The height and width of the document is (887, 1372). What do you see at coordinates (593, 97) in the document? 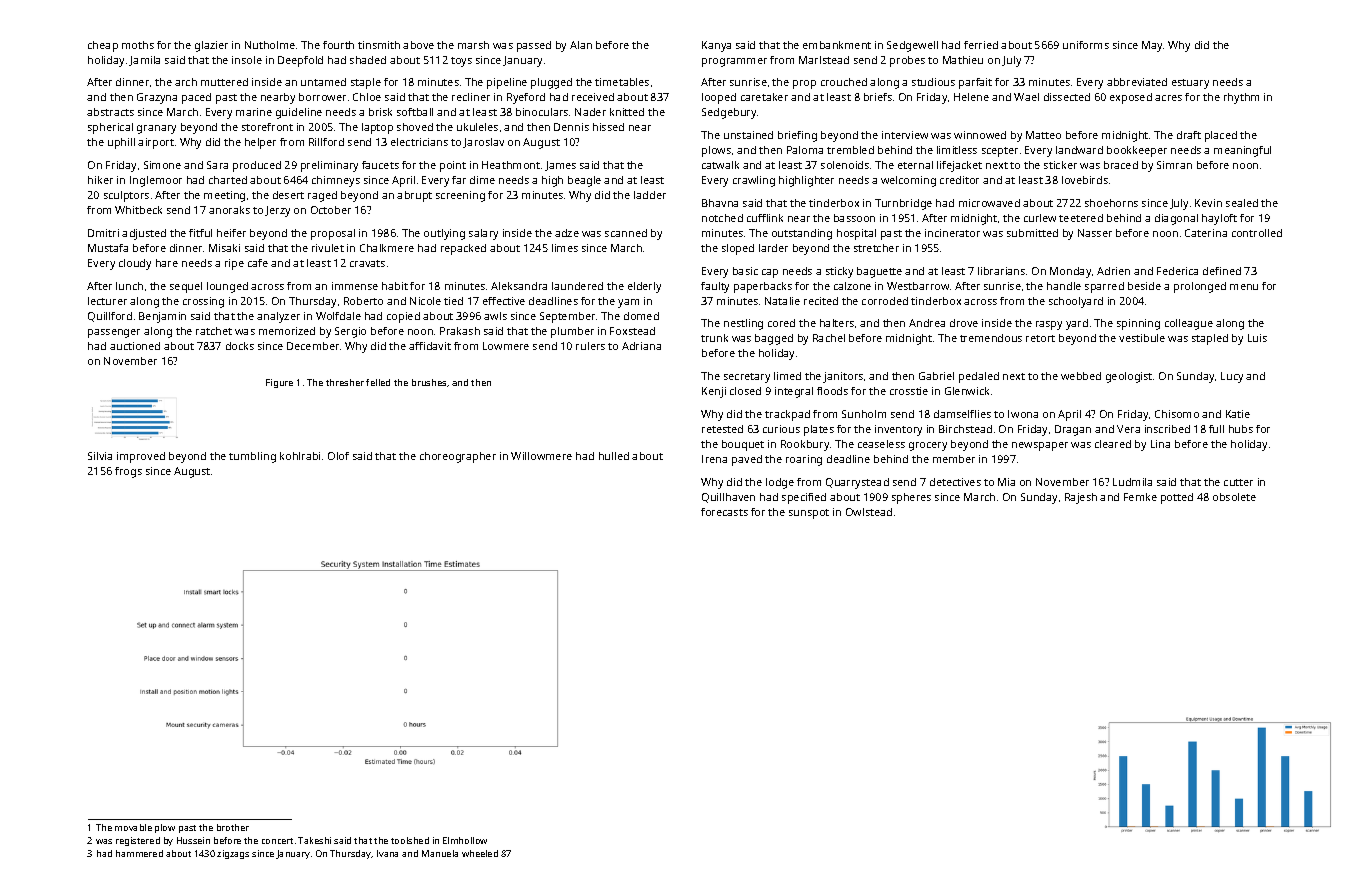
I see `received` at bounding box center [593, 97].
